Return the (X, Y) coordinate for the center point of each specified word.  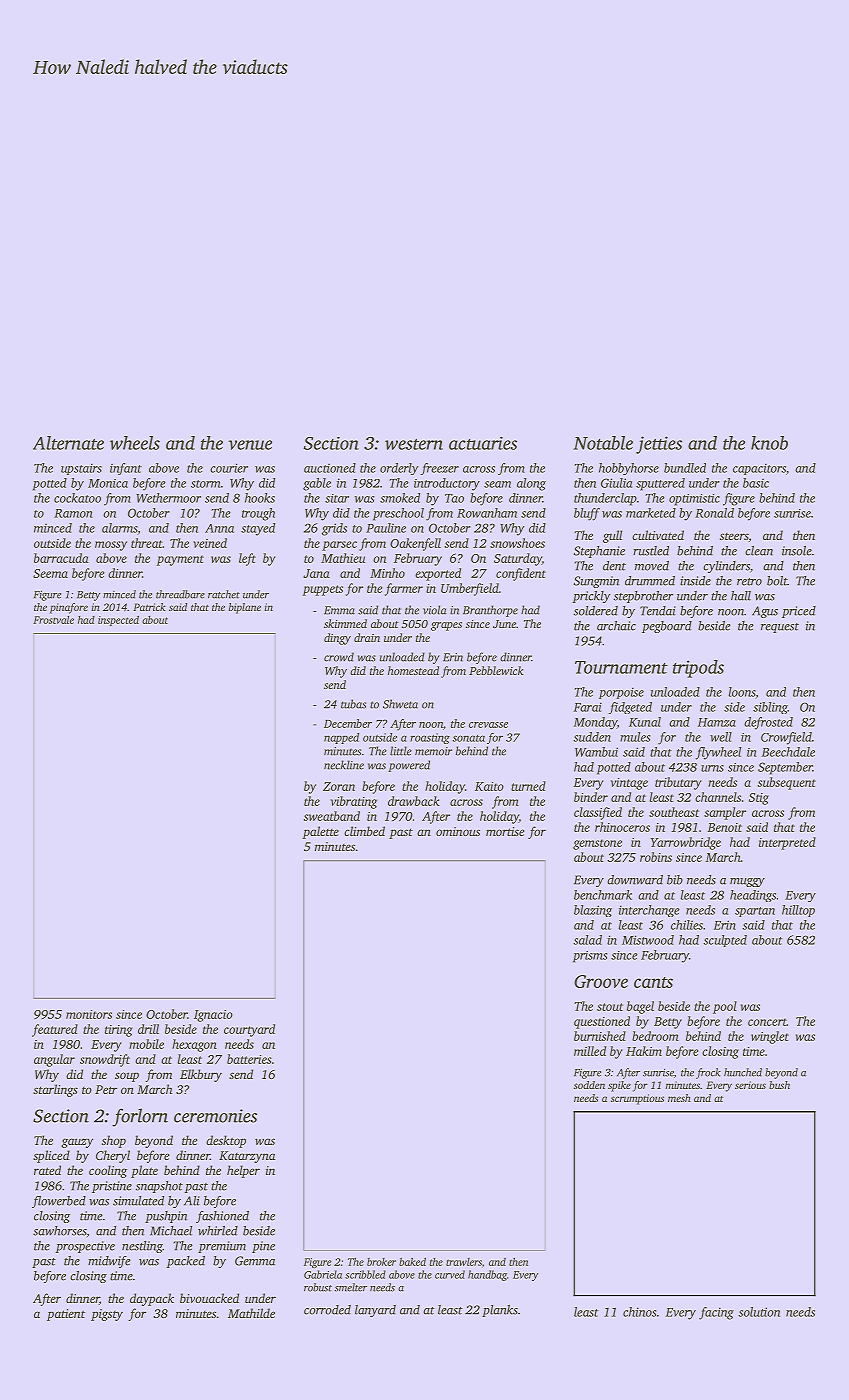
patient (66, 1315)
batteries (249, 1059)
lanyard (375, 1311)
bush (779, 1085)
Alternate (68, 443)
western (414, 444)
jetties (659, 445)
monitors (89, 1014)
